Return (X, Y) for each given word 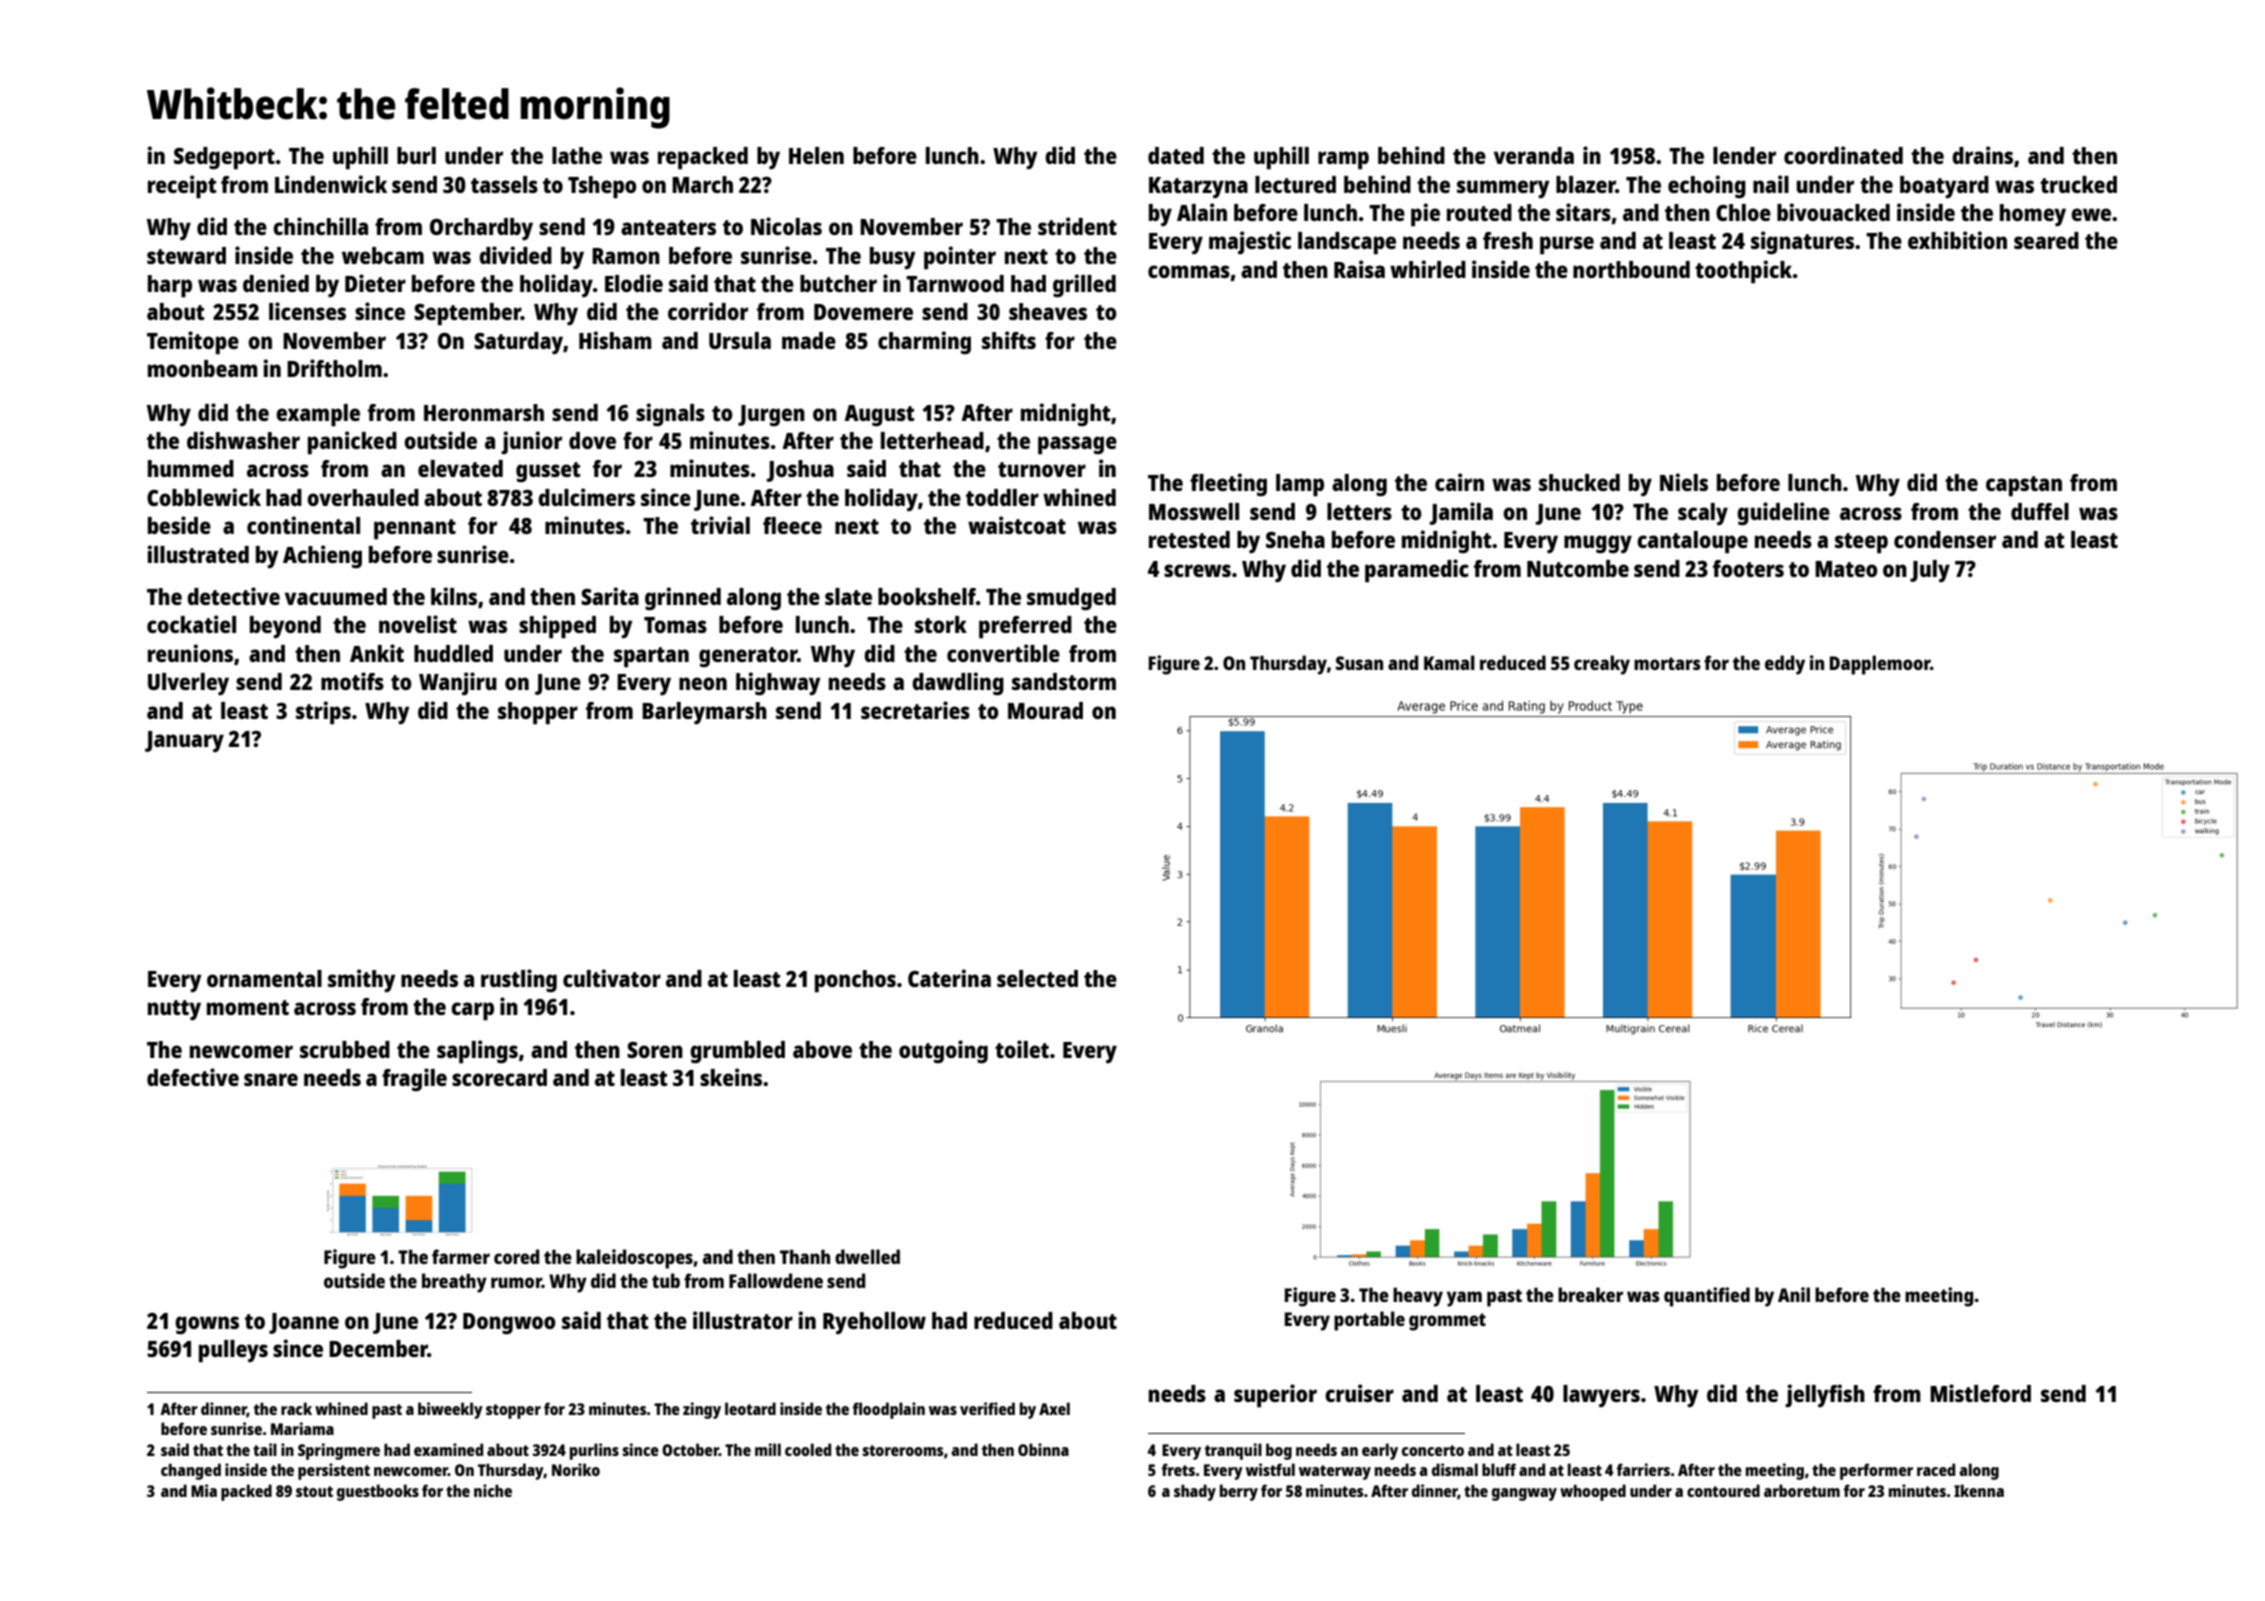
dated (1176, 155)
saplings (477, 1052)
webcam (383, 255)
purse (1567, 245)
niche (493, 1490)
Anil (1794, 1294)
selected (1037, 978)
